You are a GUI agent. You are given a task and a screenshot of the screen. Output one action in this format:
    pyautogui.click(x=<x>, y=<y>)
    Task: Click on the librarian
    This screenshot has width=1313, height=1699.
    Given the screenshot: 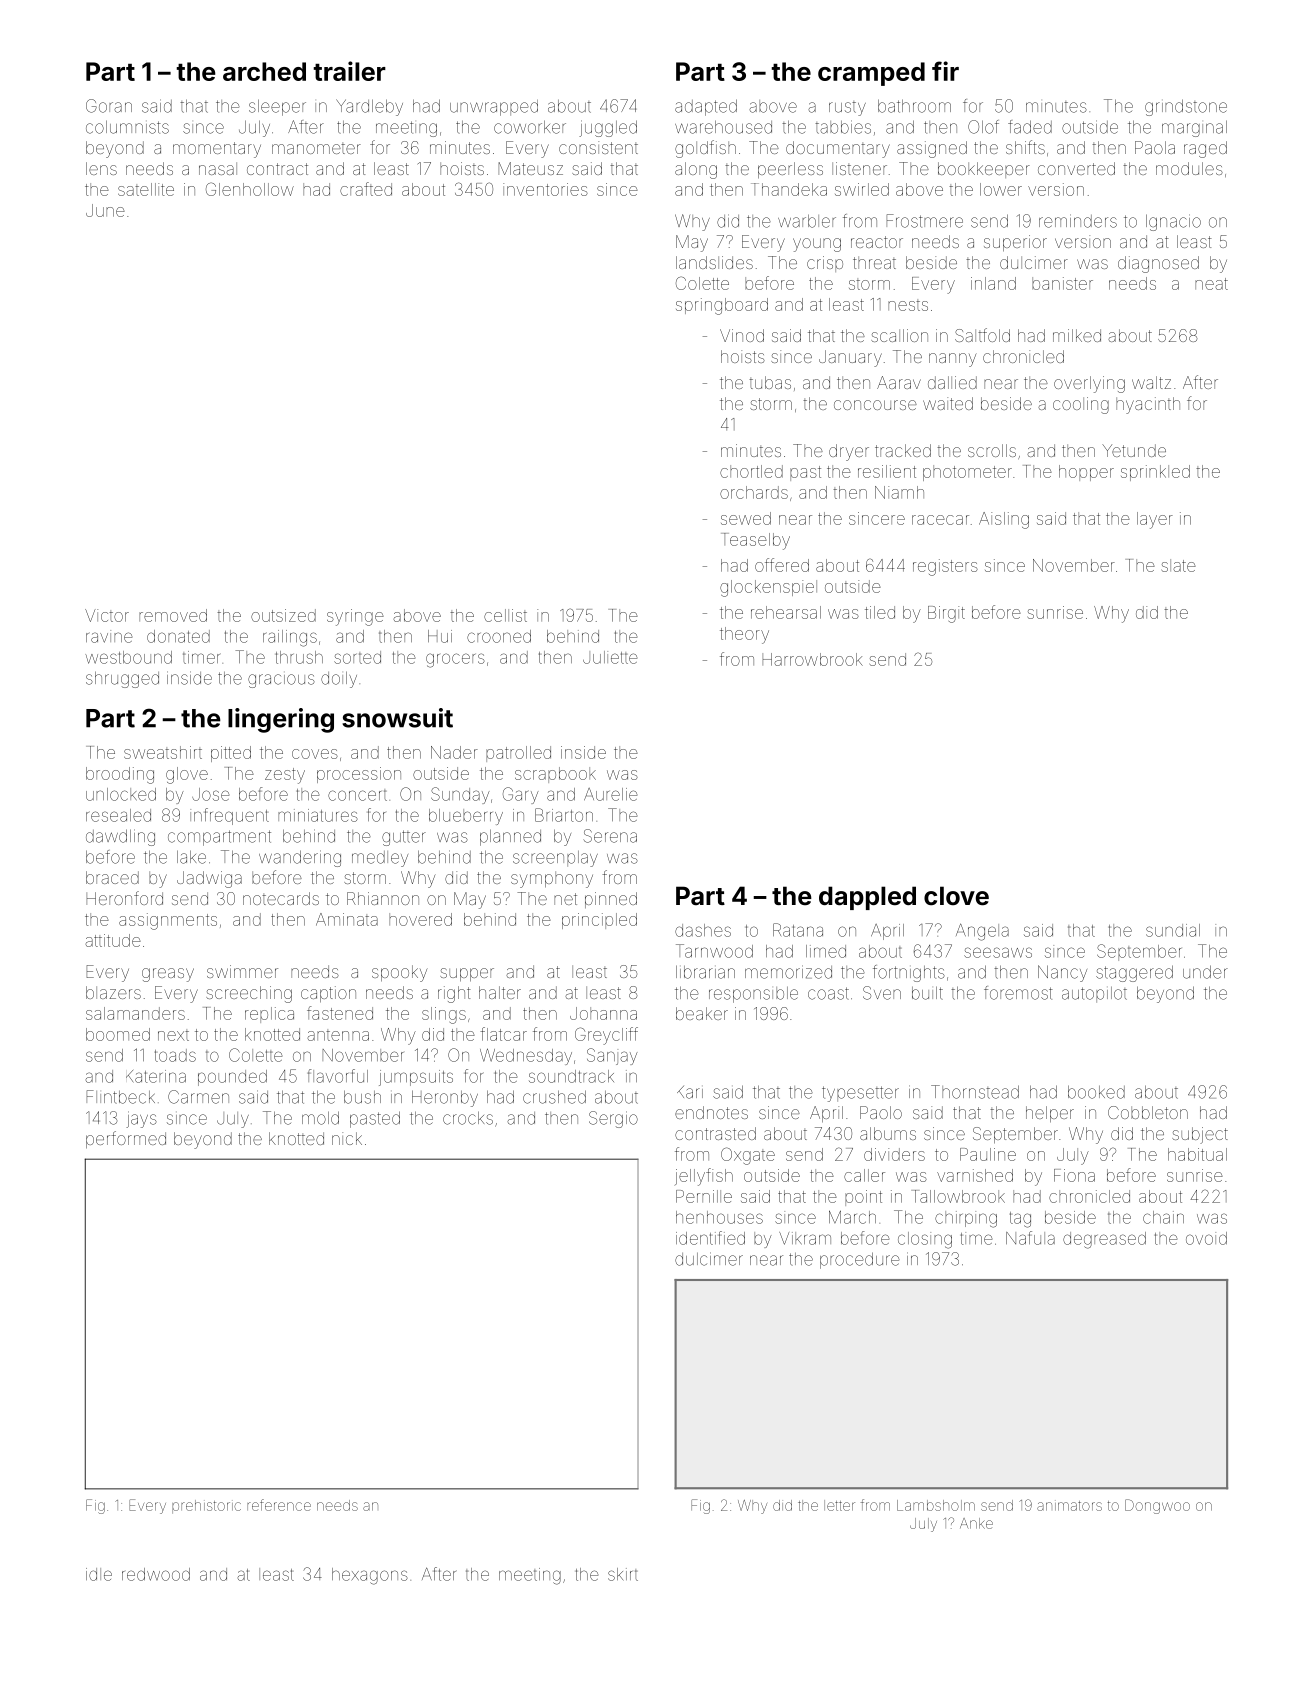 What is the action you would take?
    pyautogui.click(x=705, y=972)
